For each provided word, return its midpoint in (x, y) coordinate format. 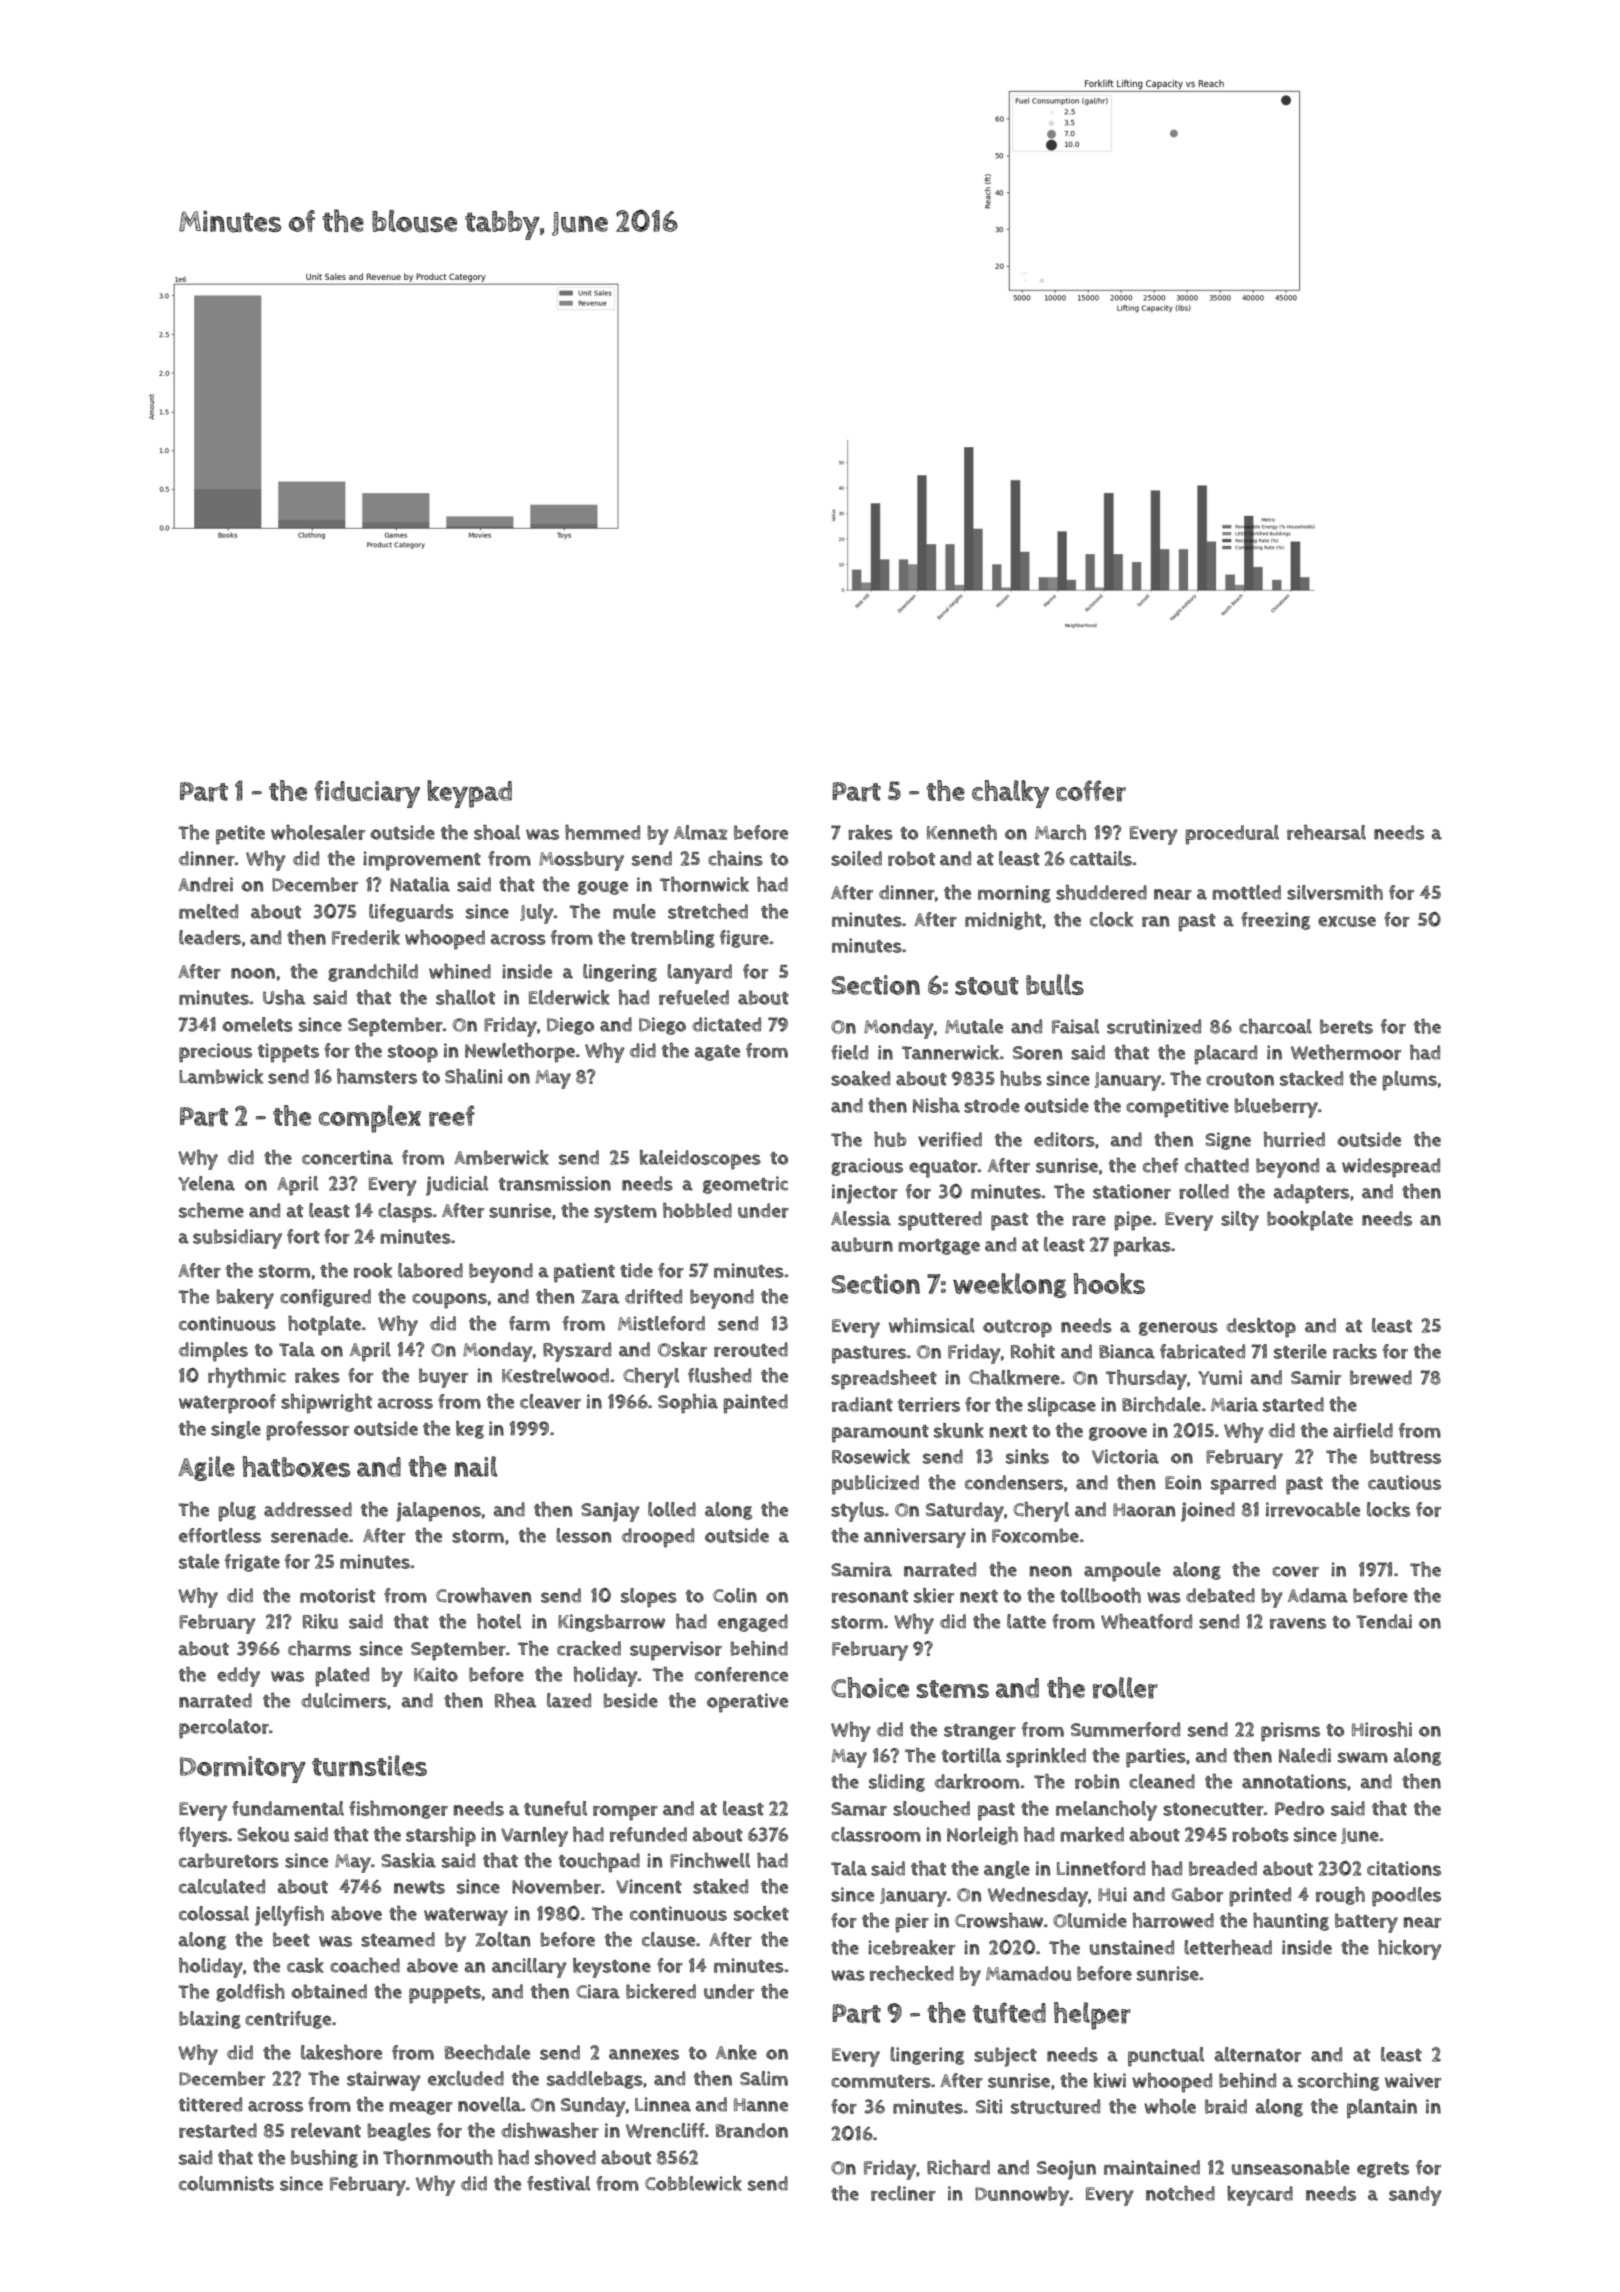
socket (761, 1913)
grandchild (373, 973)
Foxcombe (1035, 1535)
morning (1014, 894)
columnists (226, 2183)
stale (199, 1561)
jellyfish (289, 1916)
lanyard (699, 974)
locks (1388, 1509)
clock (1111, 919)
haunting (1291, 1922)
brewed (1381, 1377)
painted (755, 1404)
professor (307, 1431)
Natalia (420, 884)
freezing (1275, 921)
